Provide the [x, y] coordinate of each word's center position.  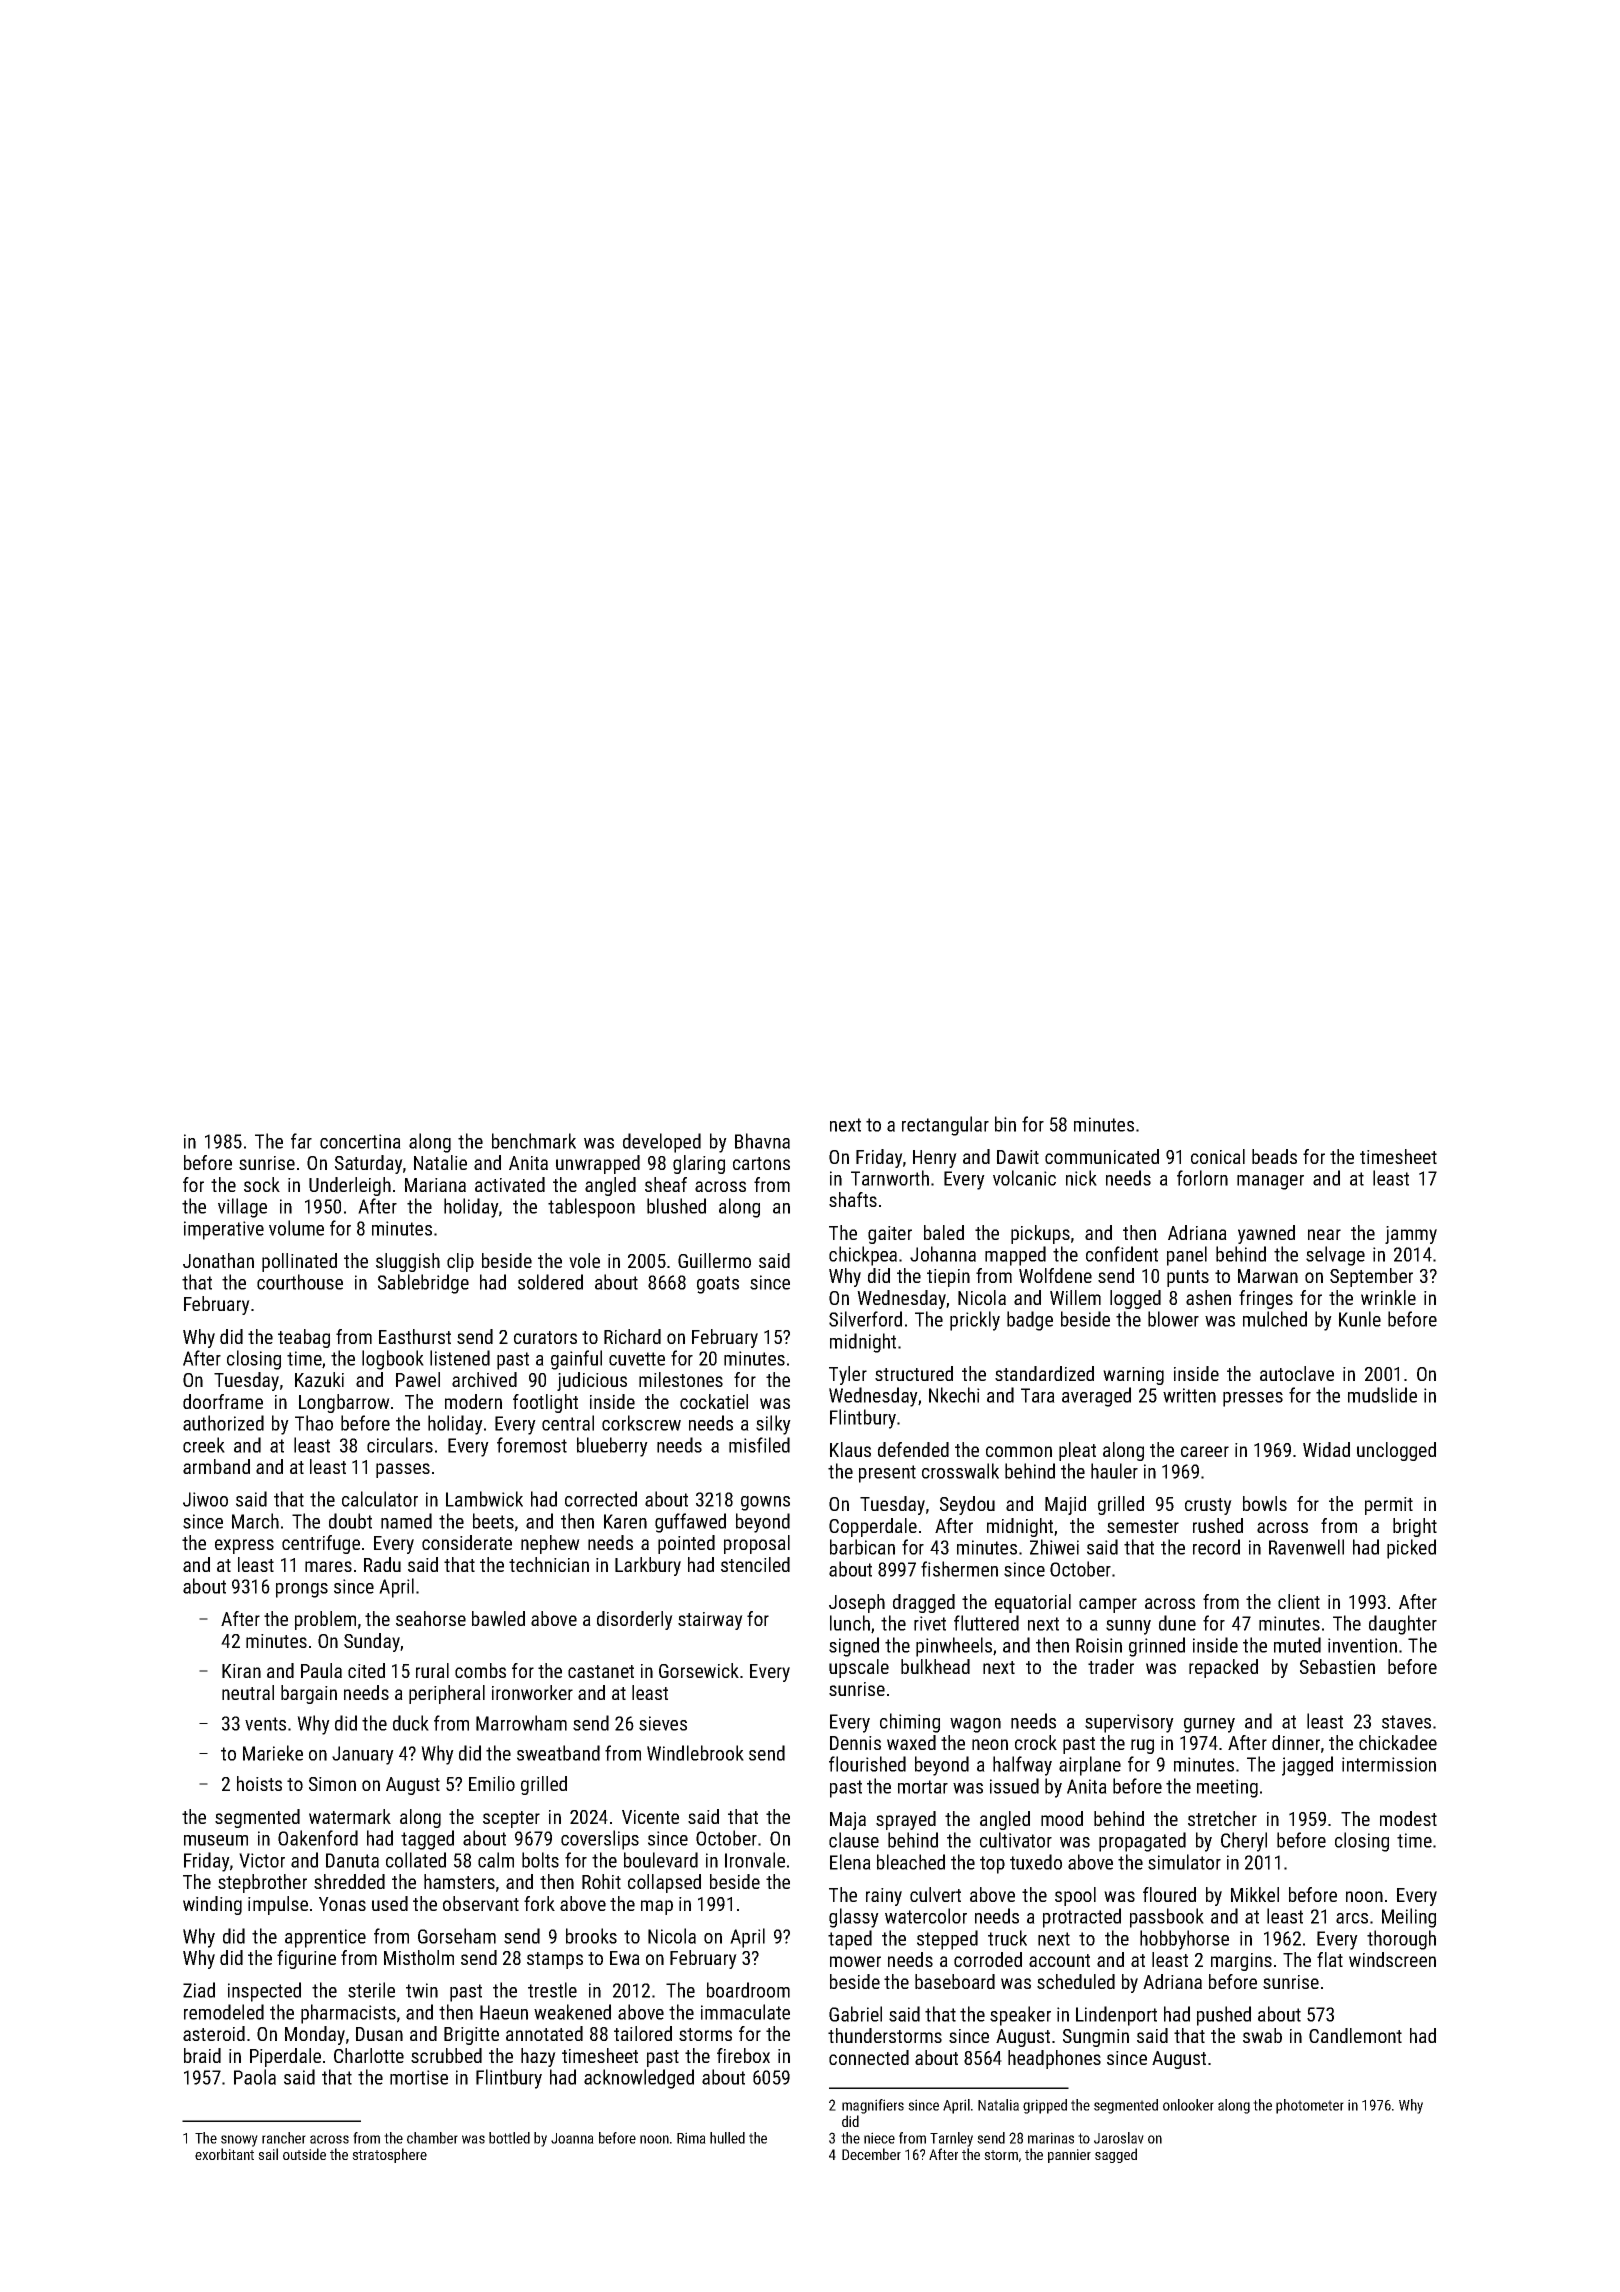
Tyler [848, 1375]
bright [1415, 1527]
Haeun [504, 2012]
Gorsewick [699, 1670]
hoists [259, 1783]
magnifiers [873, 2106]
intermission [1389, 1764]
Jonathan [218, 1260]
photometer [1310, 2106]
